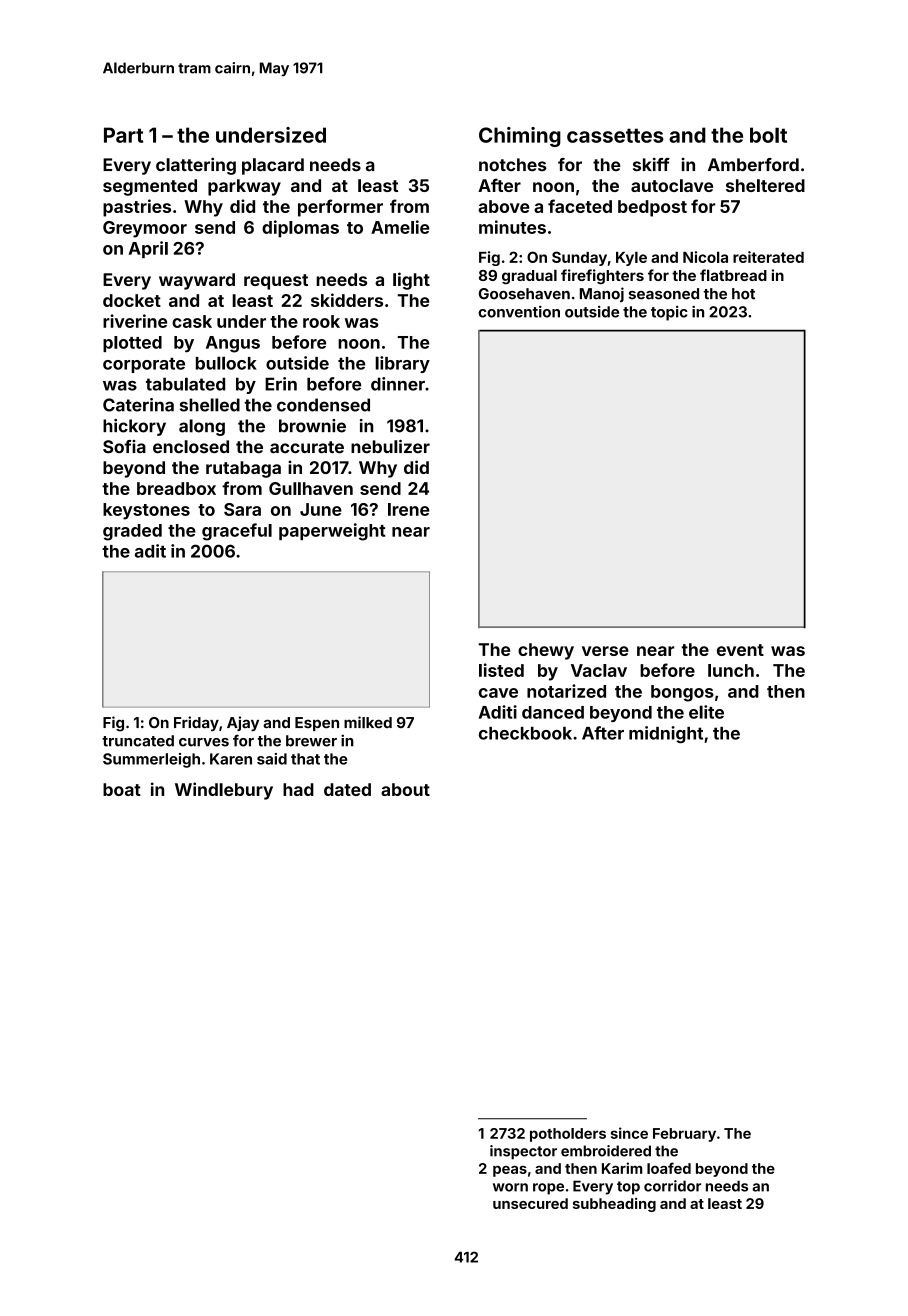 The height and width of the screenshot is (1316, 908). What do you see at coordinates (150, 187) in the screenshot?
I see `segmented` at bounding box center [150, 187].
